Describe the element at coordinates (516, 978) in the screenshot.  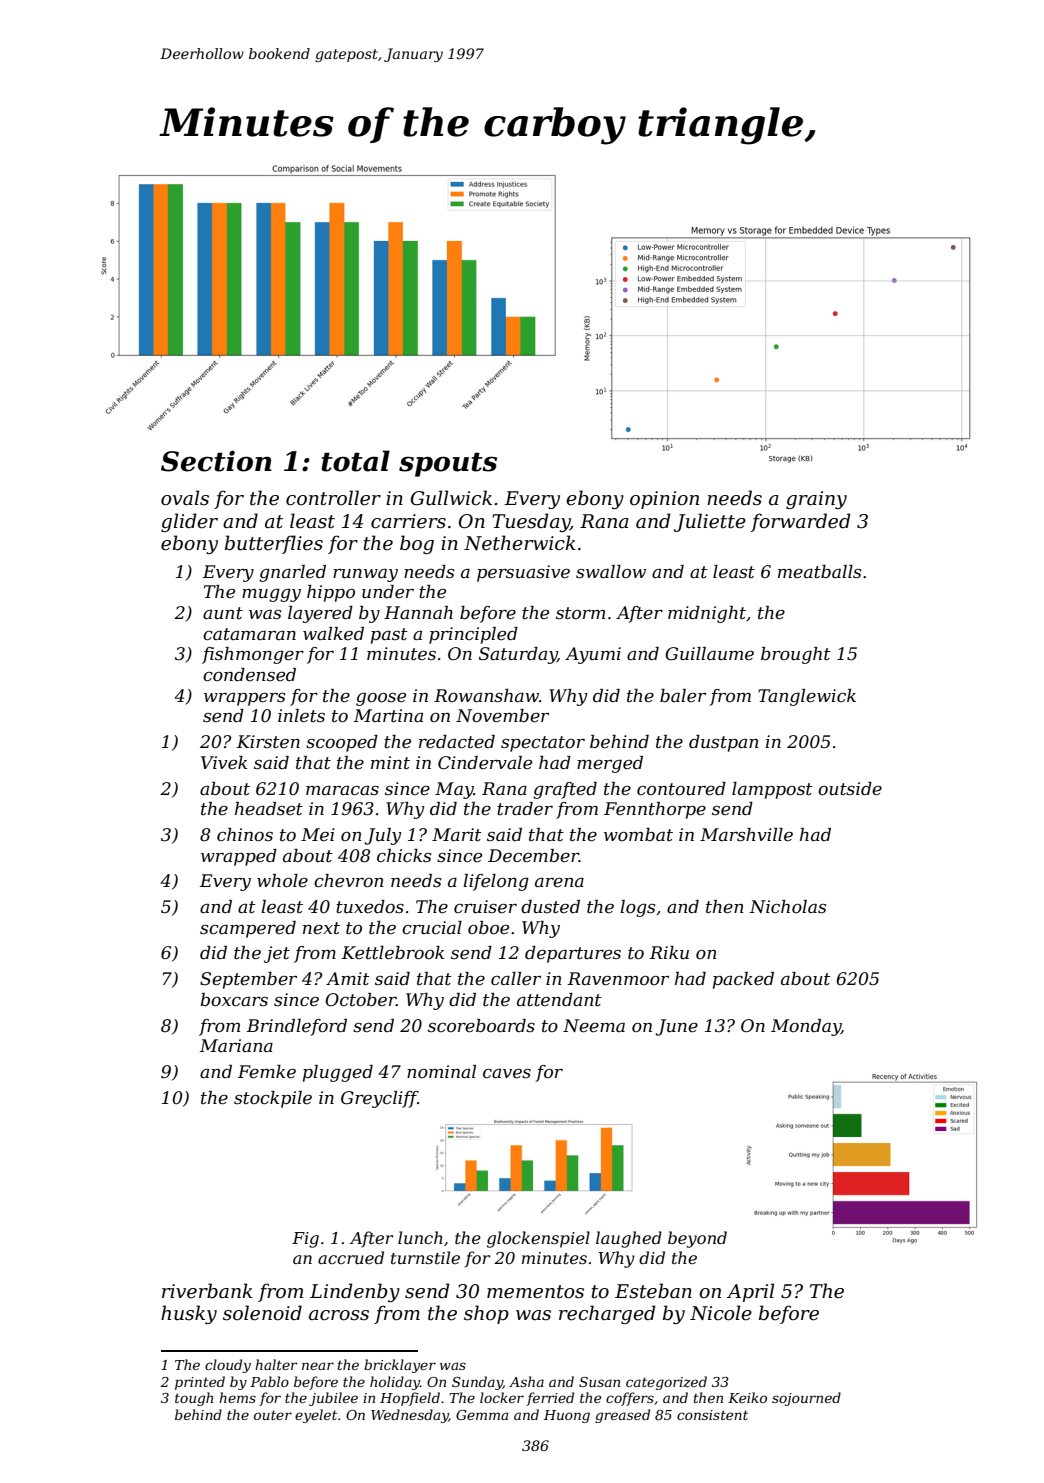
I see `caller` at that location.
